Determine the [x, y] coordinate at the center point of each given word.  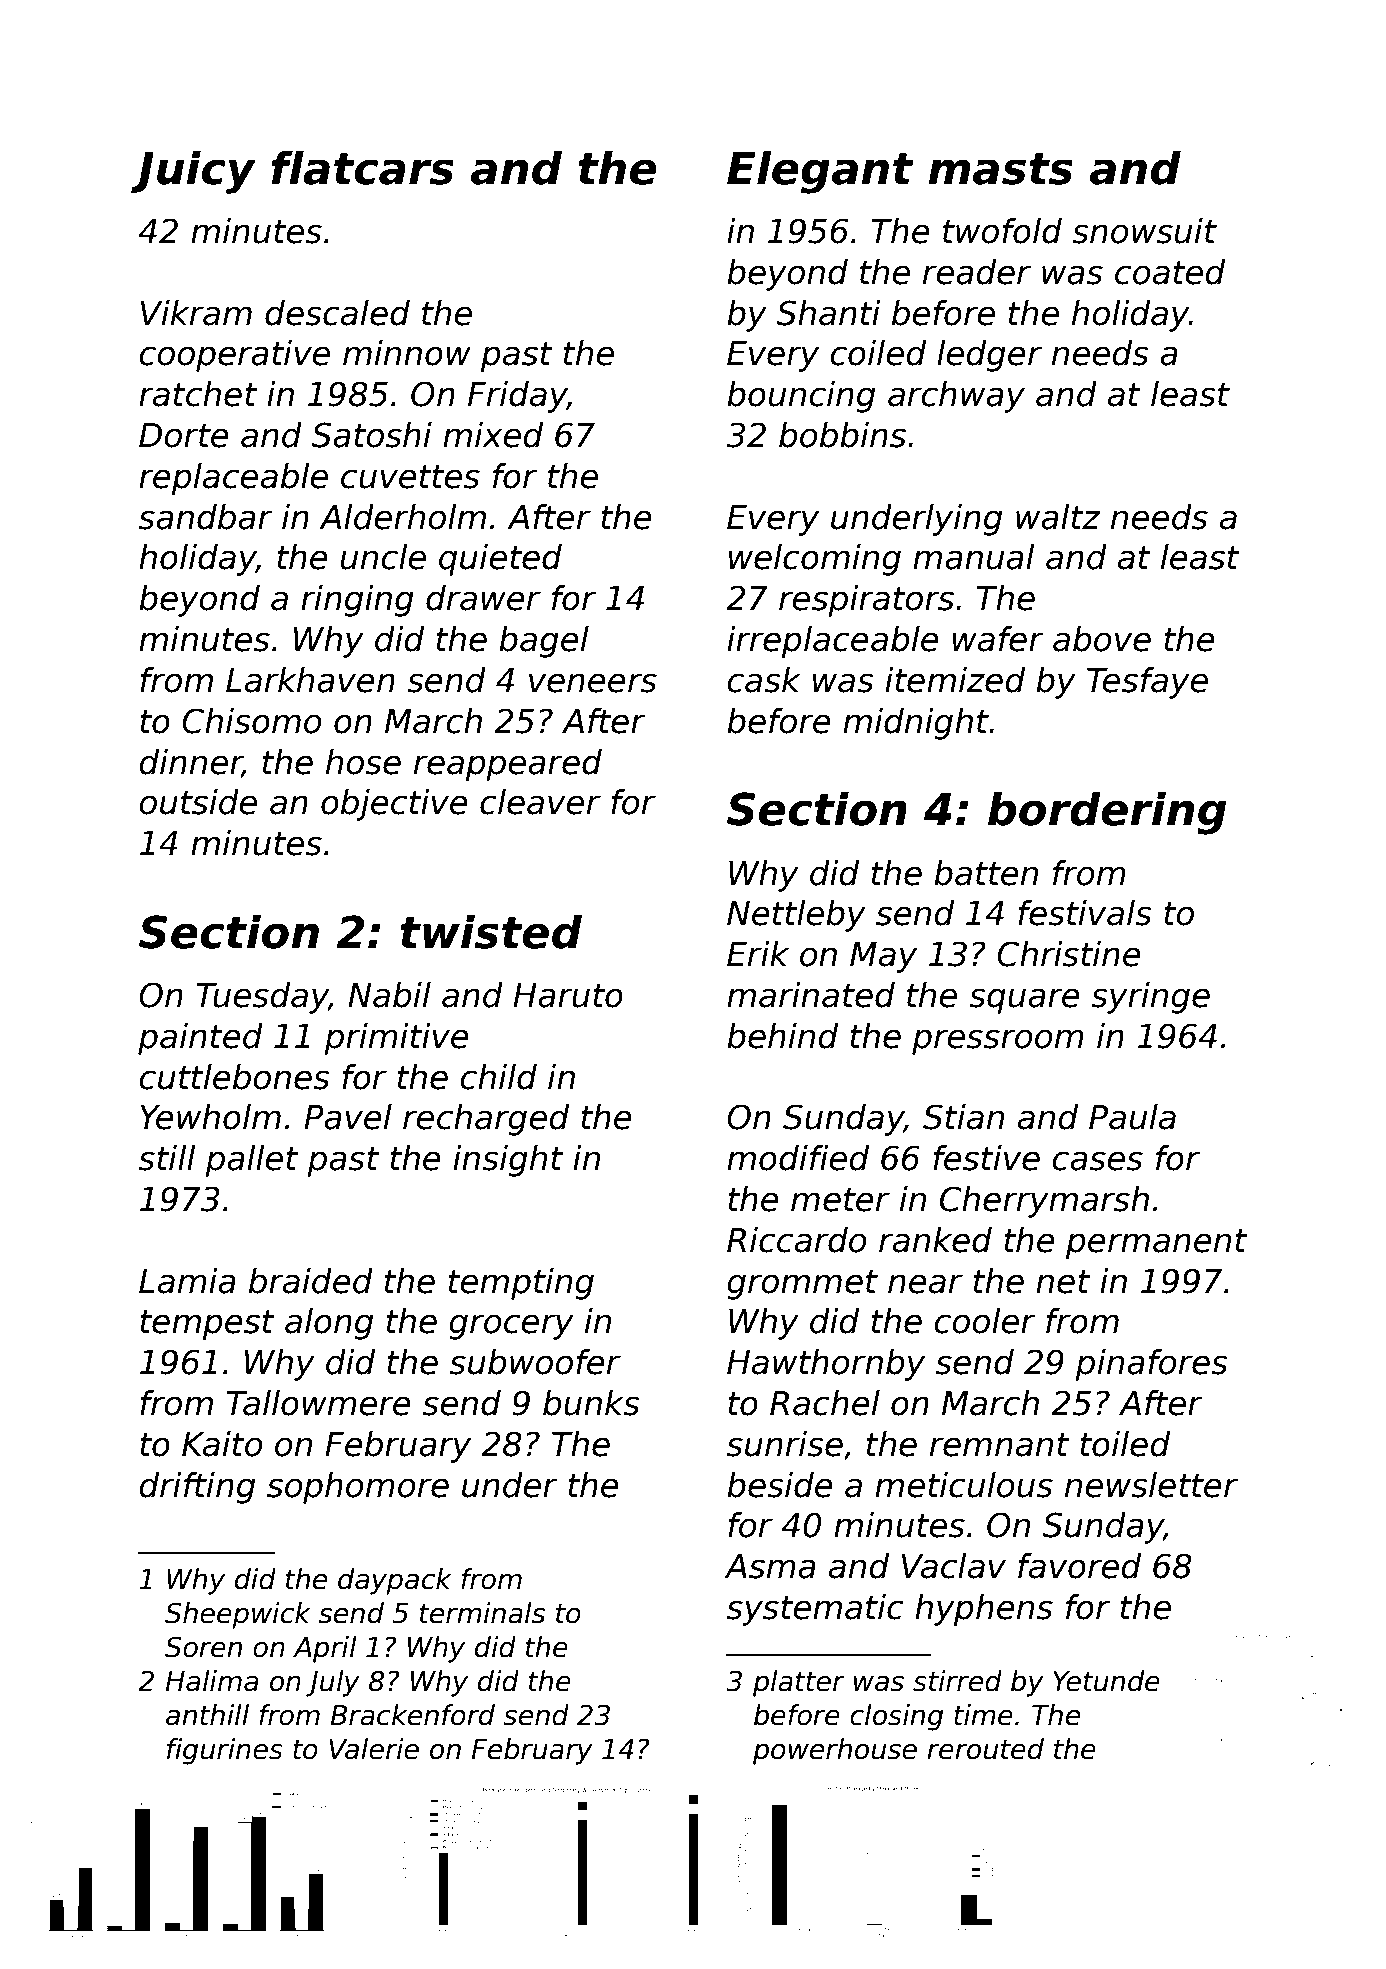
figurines [225, 1751]
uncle [383, 557]
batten [986, 873]
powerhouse [835, 1751]
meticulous [964, 1485]
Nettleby [796, 916]
